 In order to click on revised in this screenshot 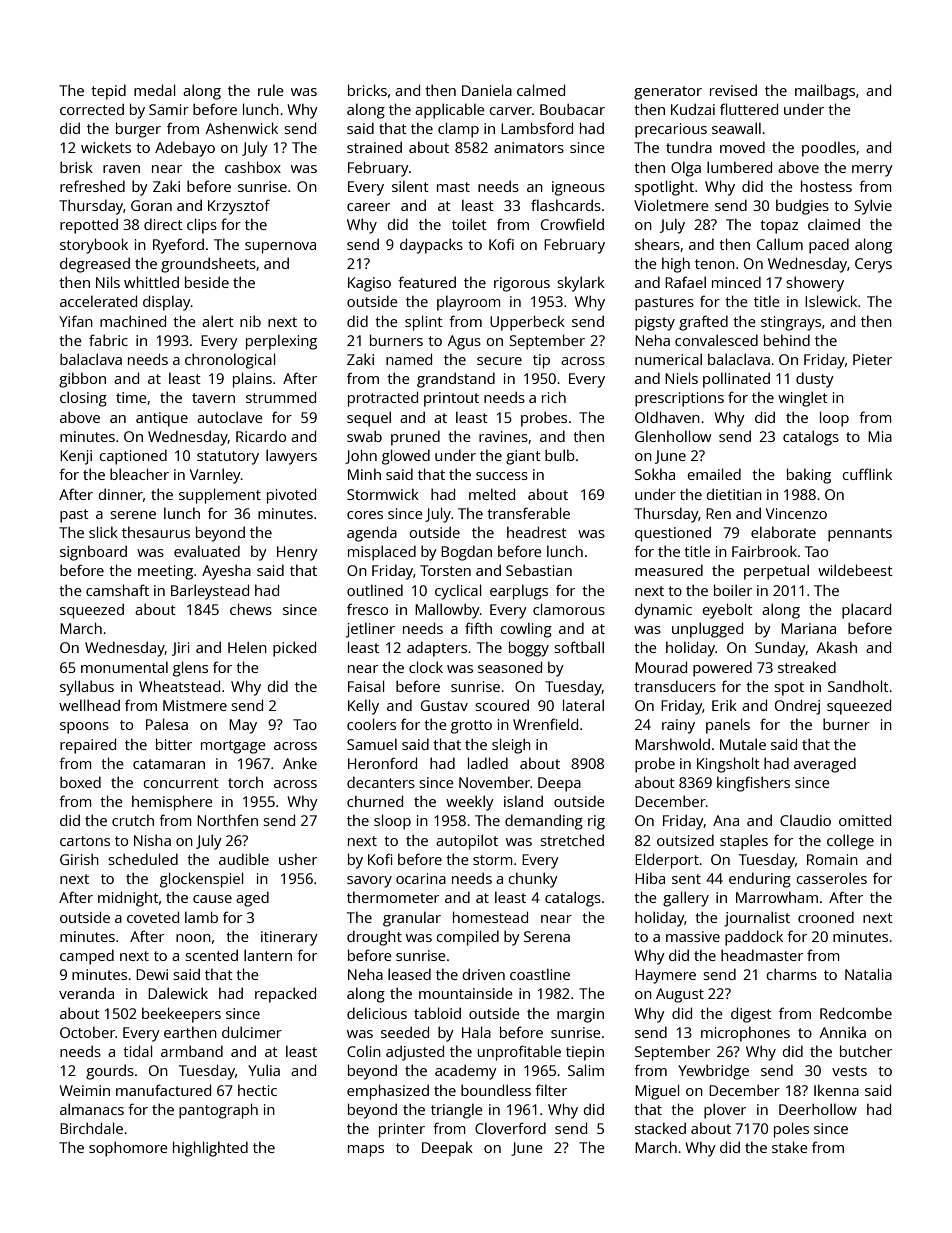, I will do `click(733, 90)`.
